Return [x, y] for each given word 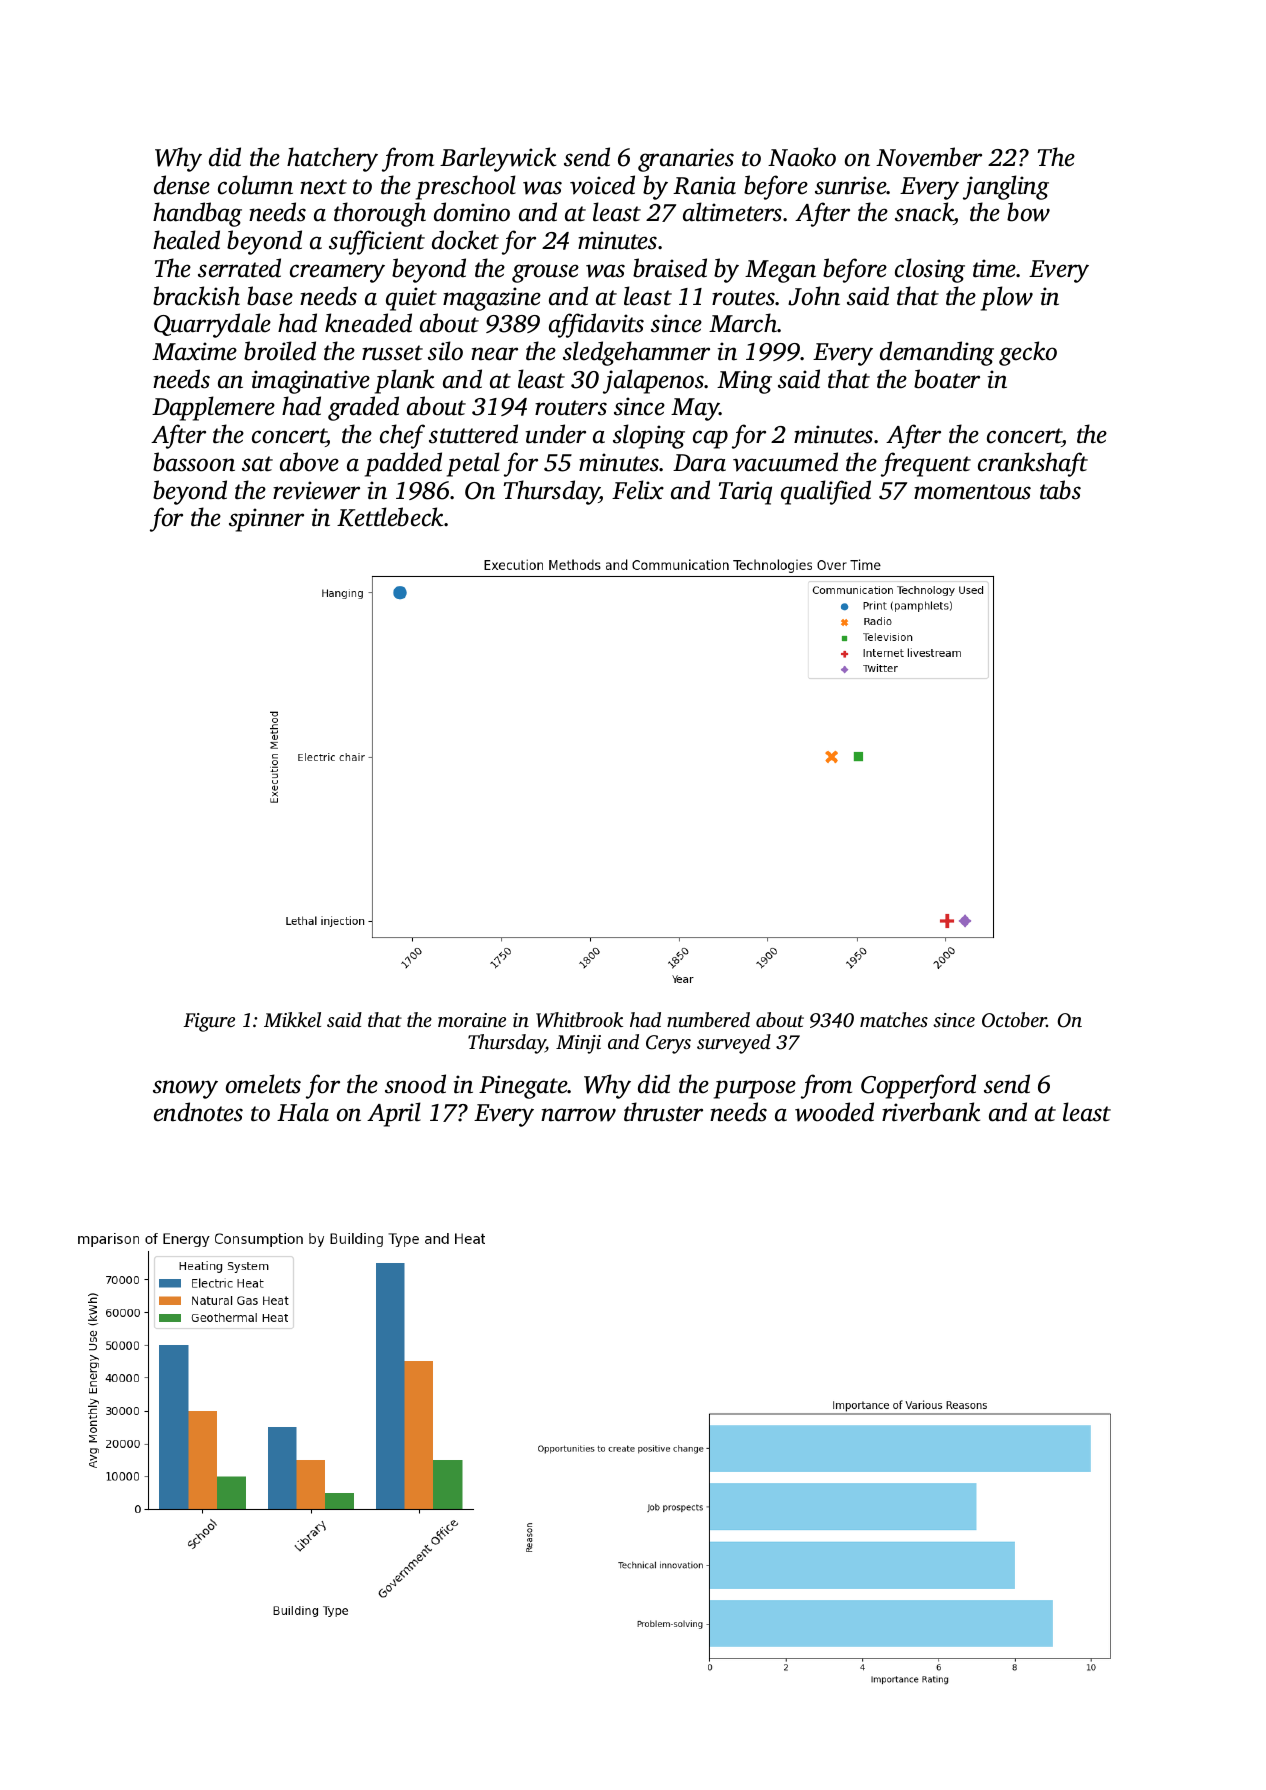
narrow [578, 1115]
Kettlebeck [391, 517]
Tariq [745, 493]
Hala [303, 1112]
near [494, 354]
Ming [744, 382]
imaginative [311, 382]
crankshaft [1033, 464]
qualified [826, 492]
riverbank [931, 1112]
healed [186, 240]
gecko [1028, 353]
